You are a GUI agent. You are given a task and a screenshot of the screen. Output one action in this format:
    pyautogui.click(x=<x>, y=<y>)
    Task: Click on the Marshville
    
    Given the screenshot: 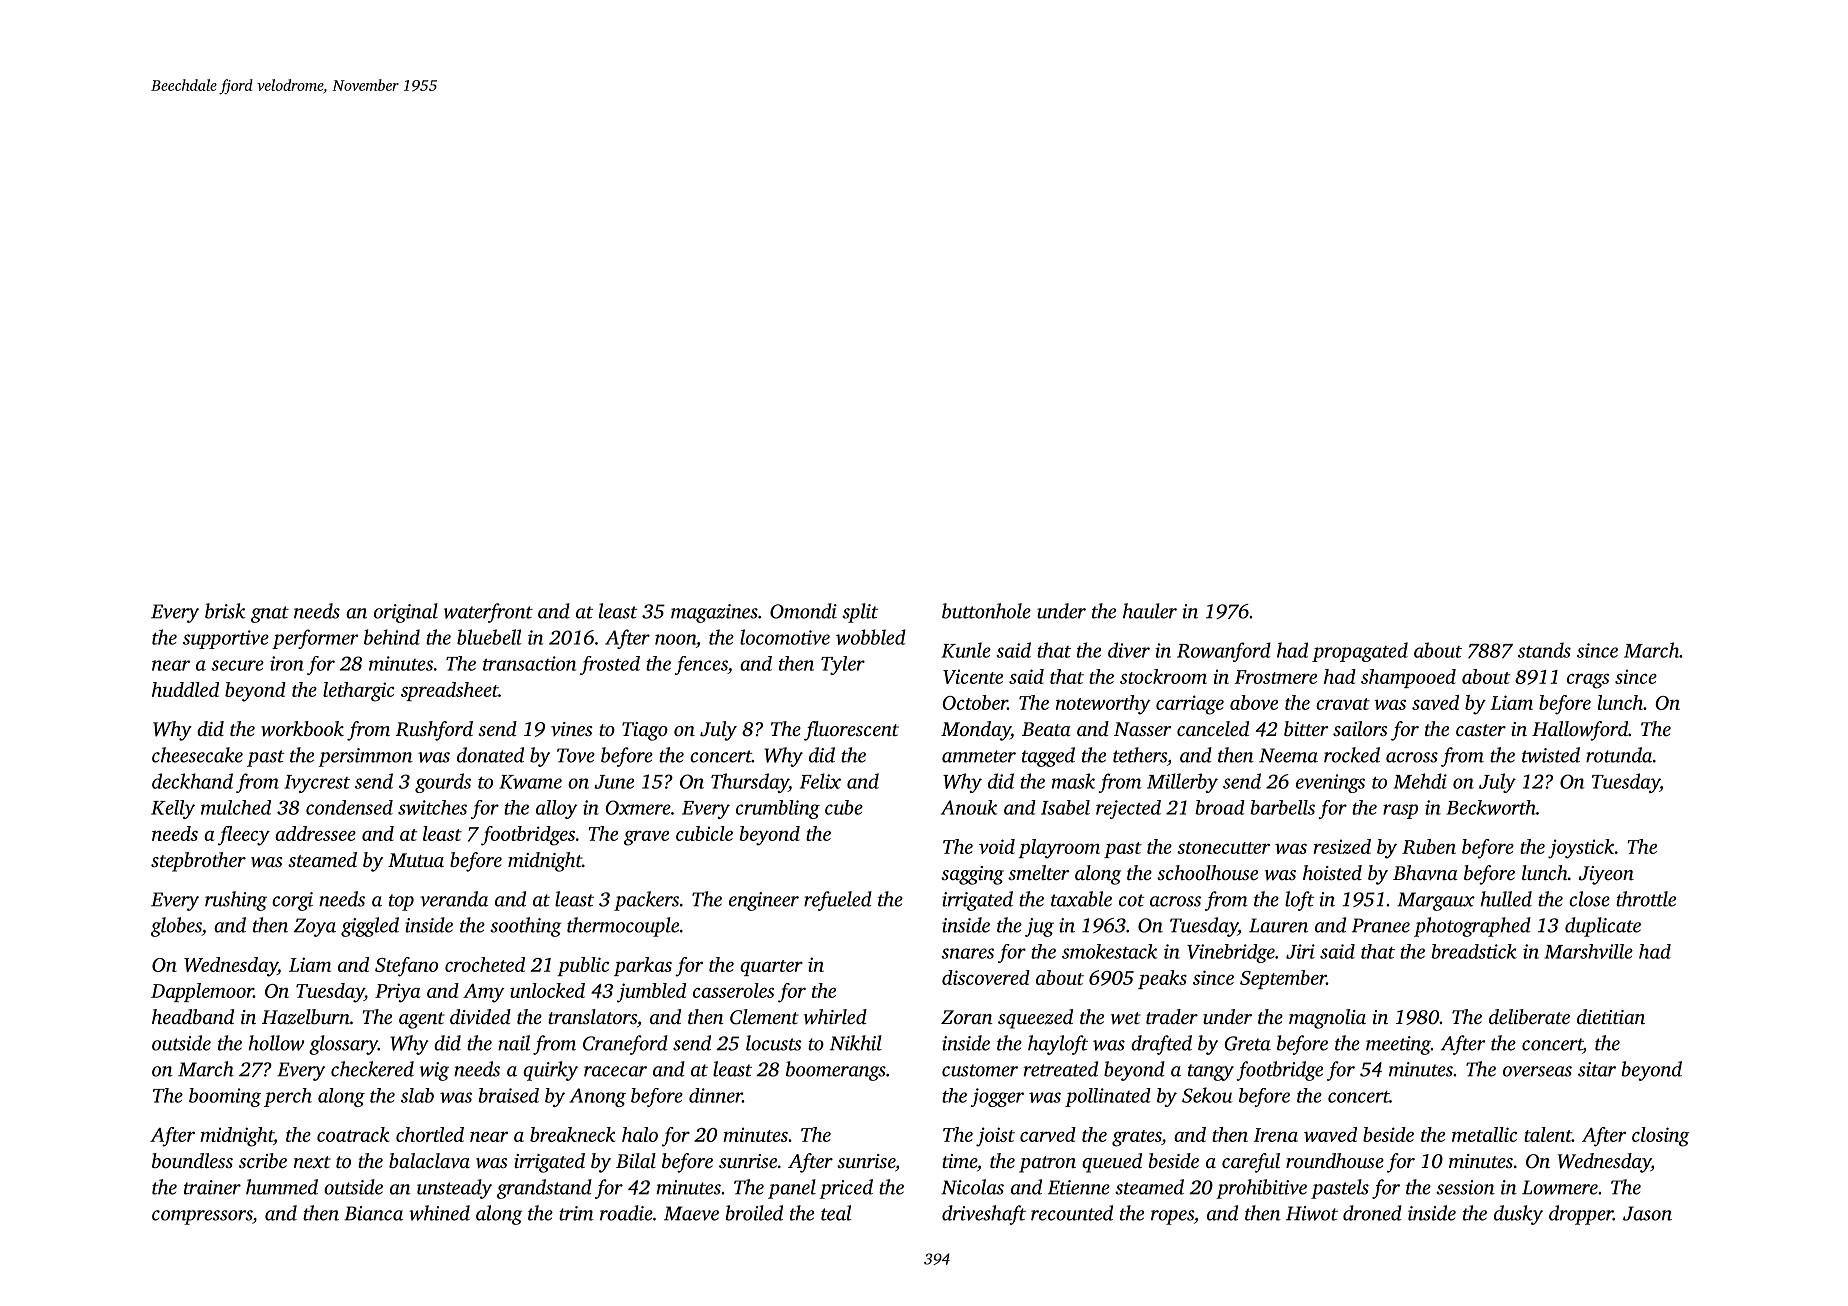 What is the action you would take?
    pyautogui.click(x=1588, y=951)
